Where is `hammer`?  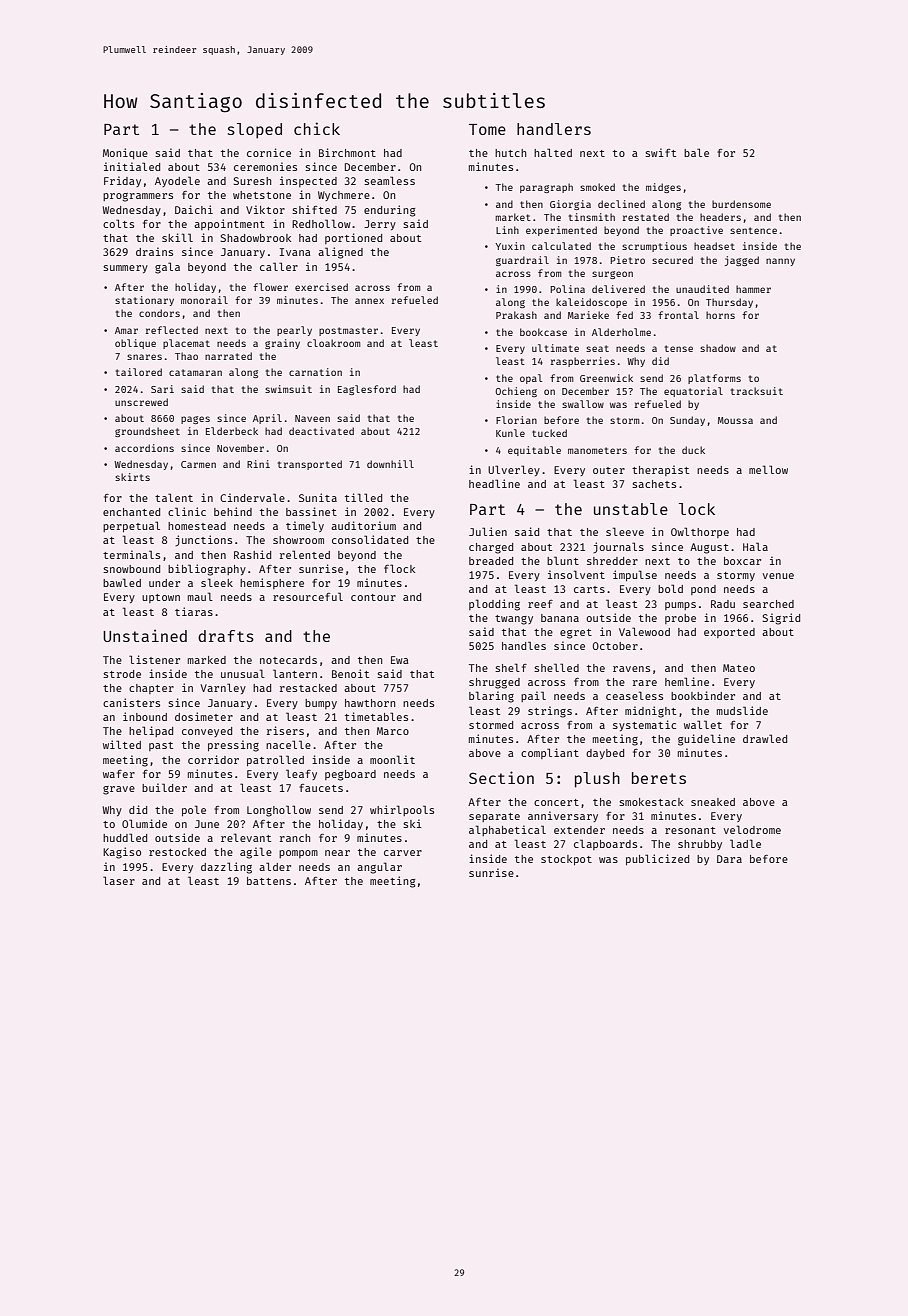 hammer is located at coordinates (753, 289).
